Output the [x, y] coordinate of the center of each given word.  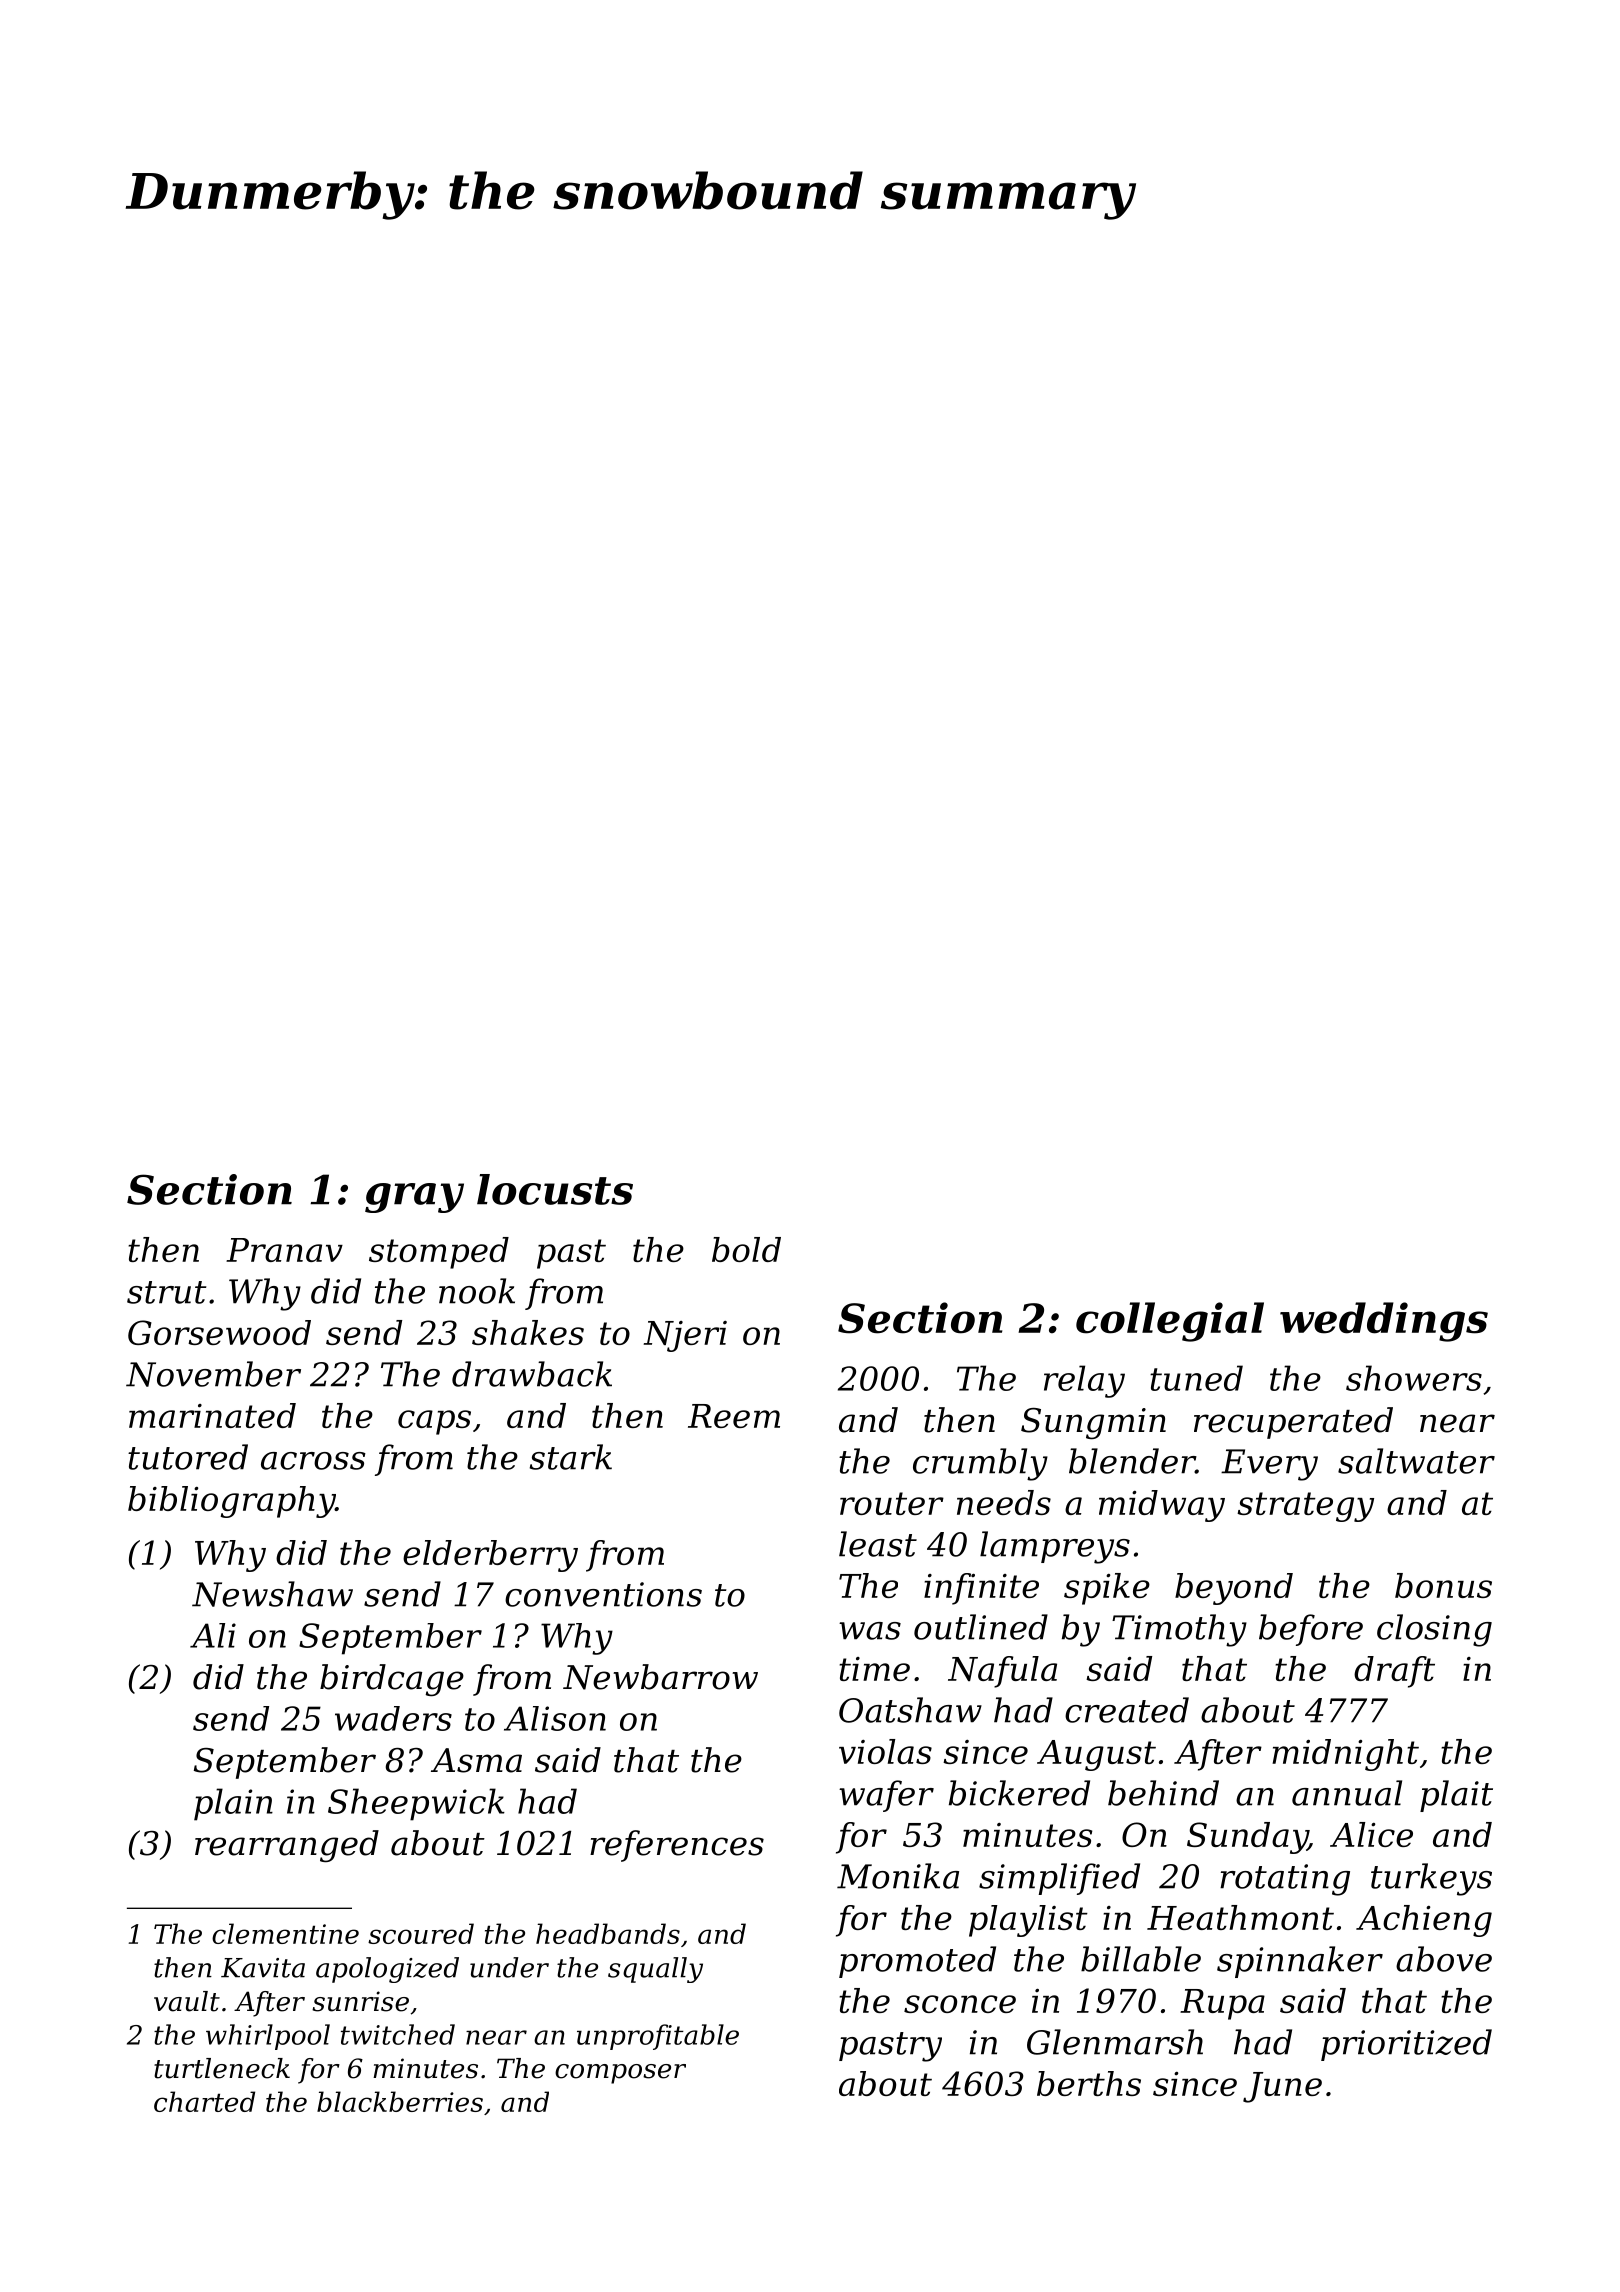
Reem [734, 1416]
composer [620, 2074]
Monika [898, 1876]
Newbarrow [660, 1677]
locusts [555, 1189]
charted [204, 2101]
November [213, 1374]
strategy [1305, 1507]
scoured [421, 1933]
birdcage [392, 1680]
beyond [1234, 1589]
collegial [1170, 1322]
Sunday [1247, 1838]
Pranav [284, 1250]
